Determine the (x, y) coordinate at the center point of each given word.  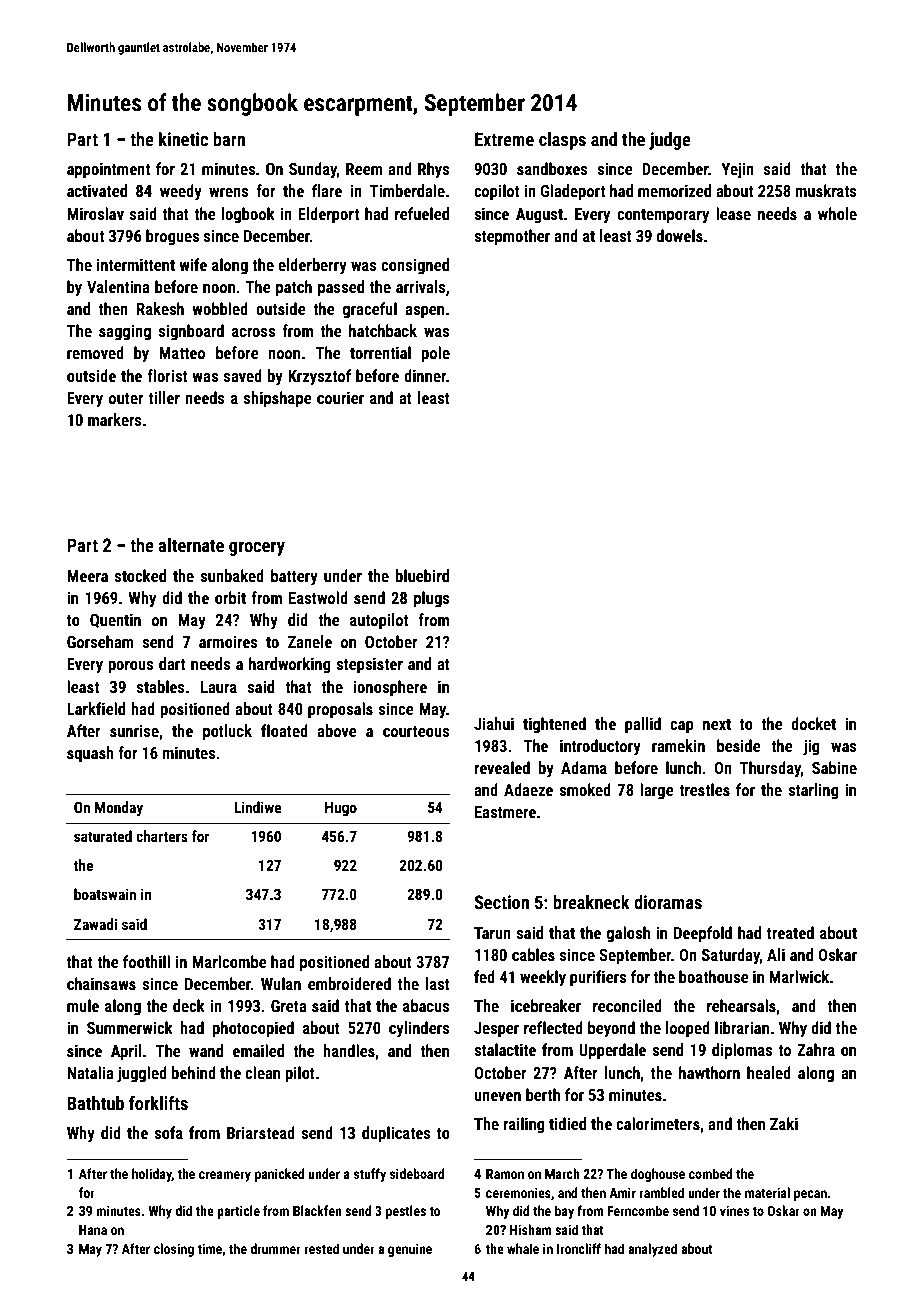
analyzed (652, 1250)
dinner (425, 375)
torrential (380, 352)
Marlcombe (229, 961)
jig (811, 747)
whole (837, 213)
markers (115, 419)
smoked (585, 789)
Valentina (118, 286)
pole (436, 354)
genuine (410, 1250)
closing (174, 1250)
